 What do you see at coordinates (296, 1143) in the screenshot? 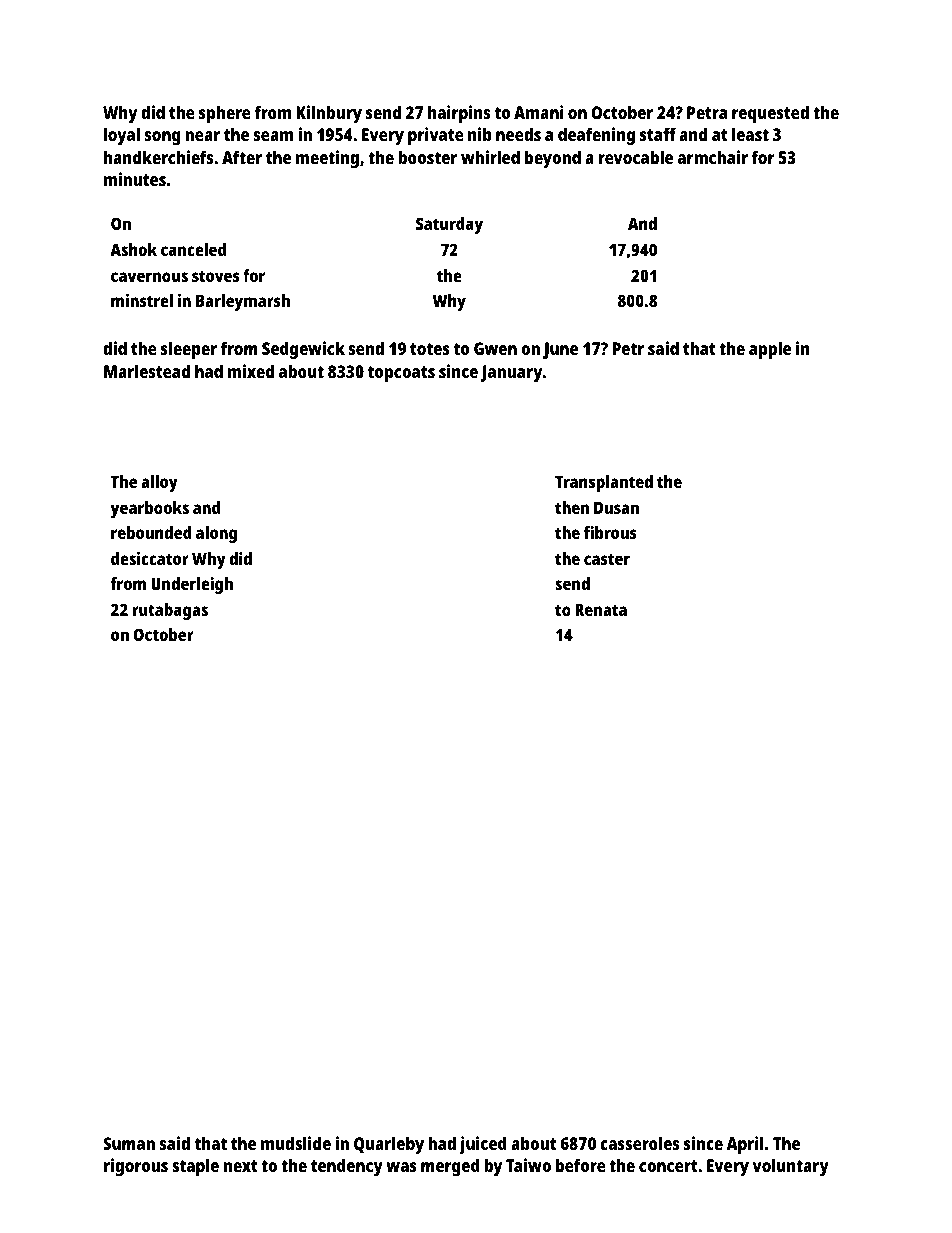
I see `mudslide` at bounding box center [296, 1143].
